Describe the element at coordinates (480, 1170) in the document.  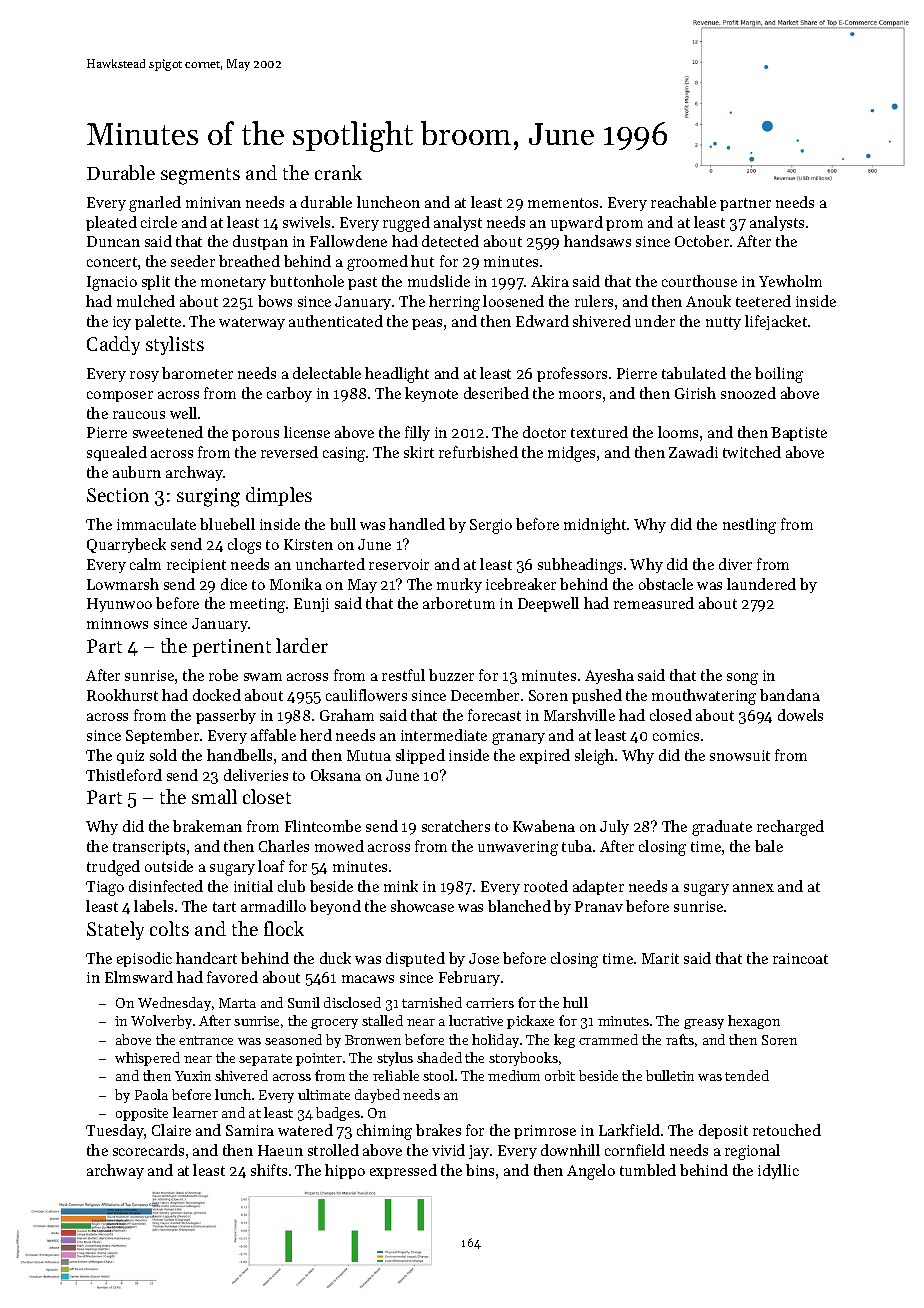
I see `bins` at that location.
